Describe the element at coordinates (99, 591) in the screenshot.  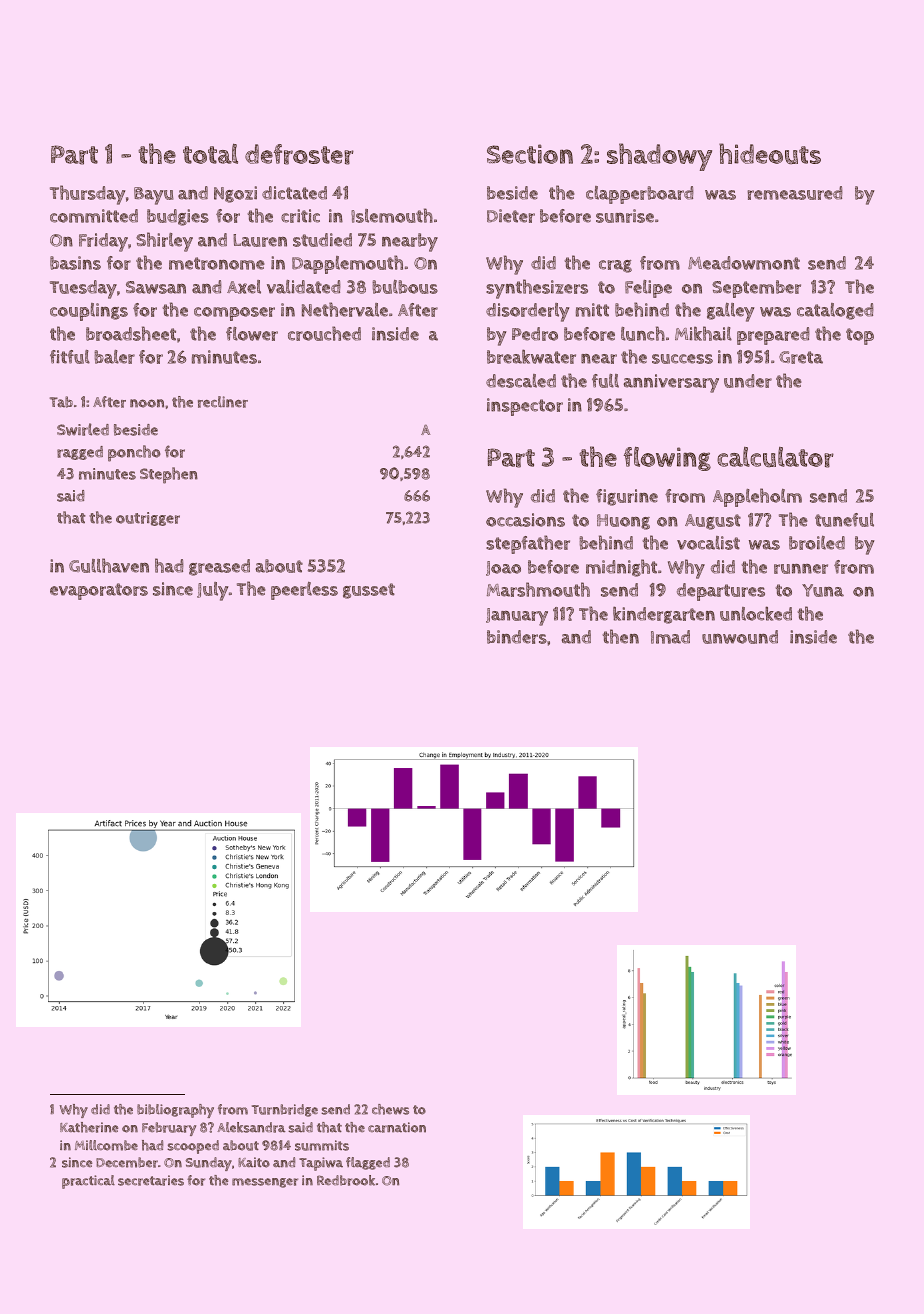
I see `evaporators` at that location.
